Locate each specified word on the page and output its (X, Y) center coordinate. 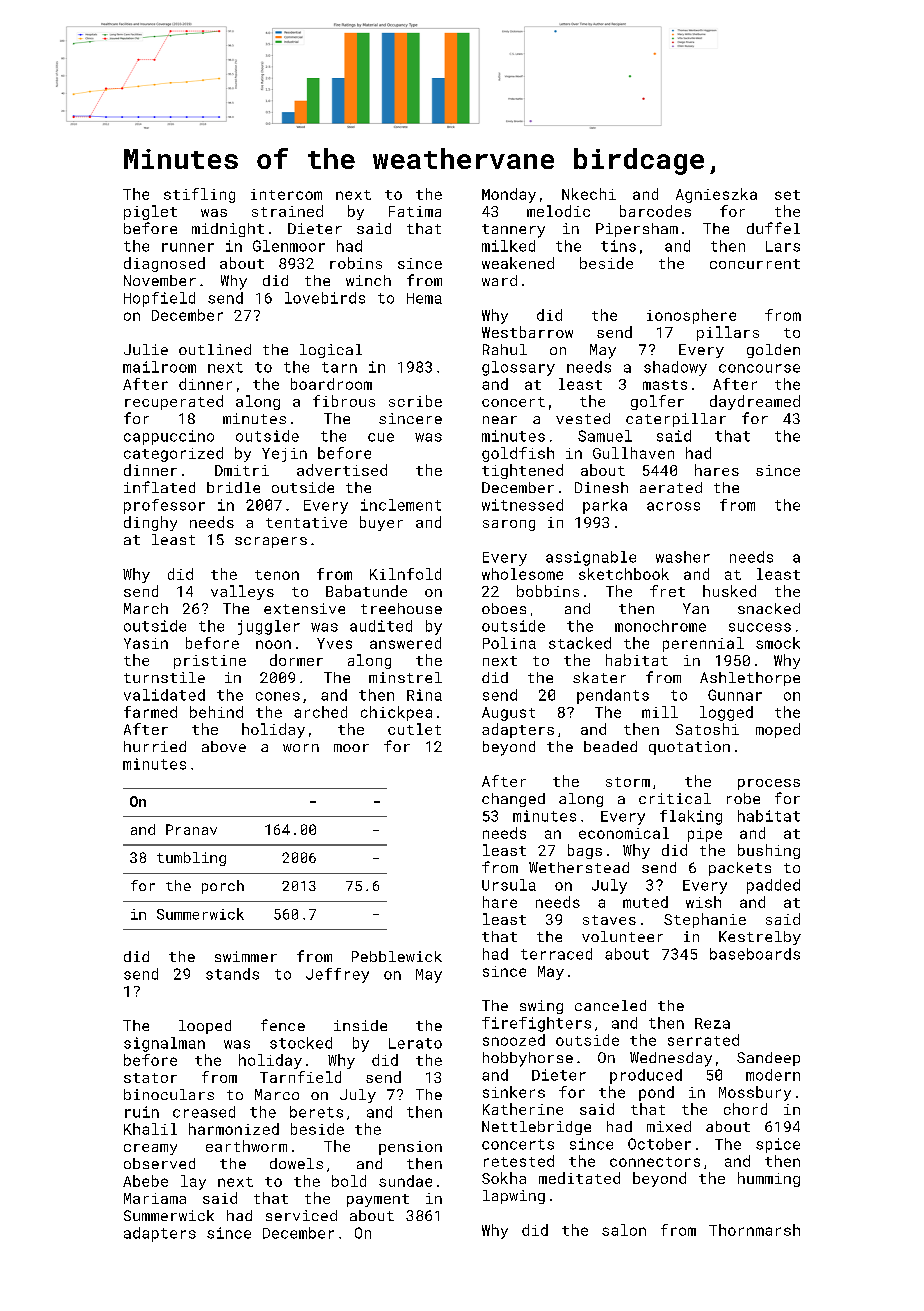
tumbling (191, 859)
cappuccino (169, 437)
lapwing (514, 1197)
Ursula (509, 885)
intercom (286, 194)
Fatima (415, 211)
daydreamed (755, 402)
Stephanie (705, 920)
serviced (301, 1215)
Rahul (505, 349)
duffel (773, 228)
